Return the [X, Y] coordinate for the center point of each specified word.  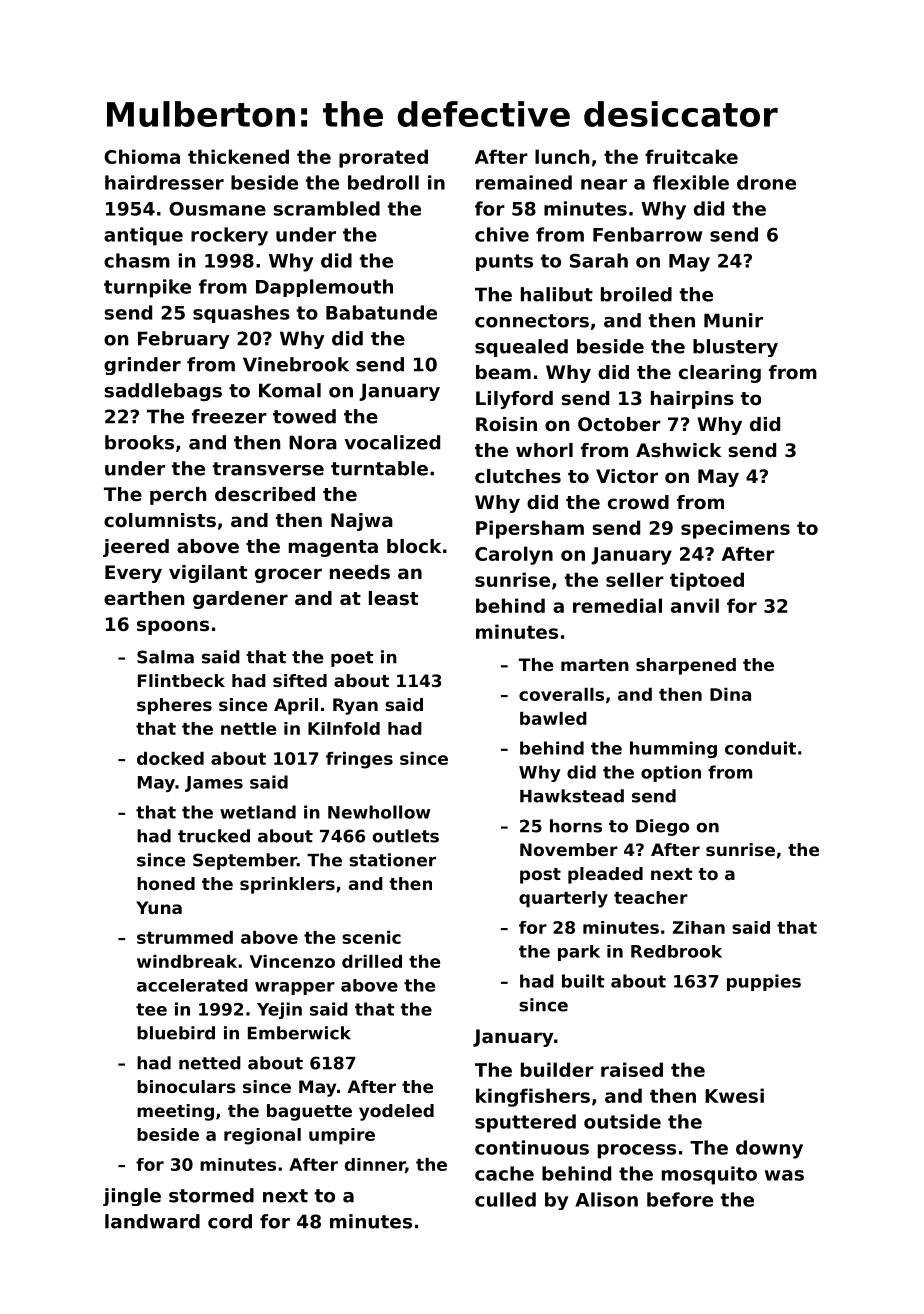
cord [230, 1221]
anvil [695, 605]
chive [502, 234]
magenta [333, 548]
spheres [174, 706]
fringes [359, 760]
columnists [160, 520]
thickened [238, 156]
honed [166, 883]
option [671, 773]
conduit [760, 748]
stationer [392, 860]
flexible [691, 182]
